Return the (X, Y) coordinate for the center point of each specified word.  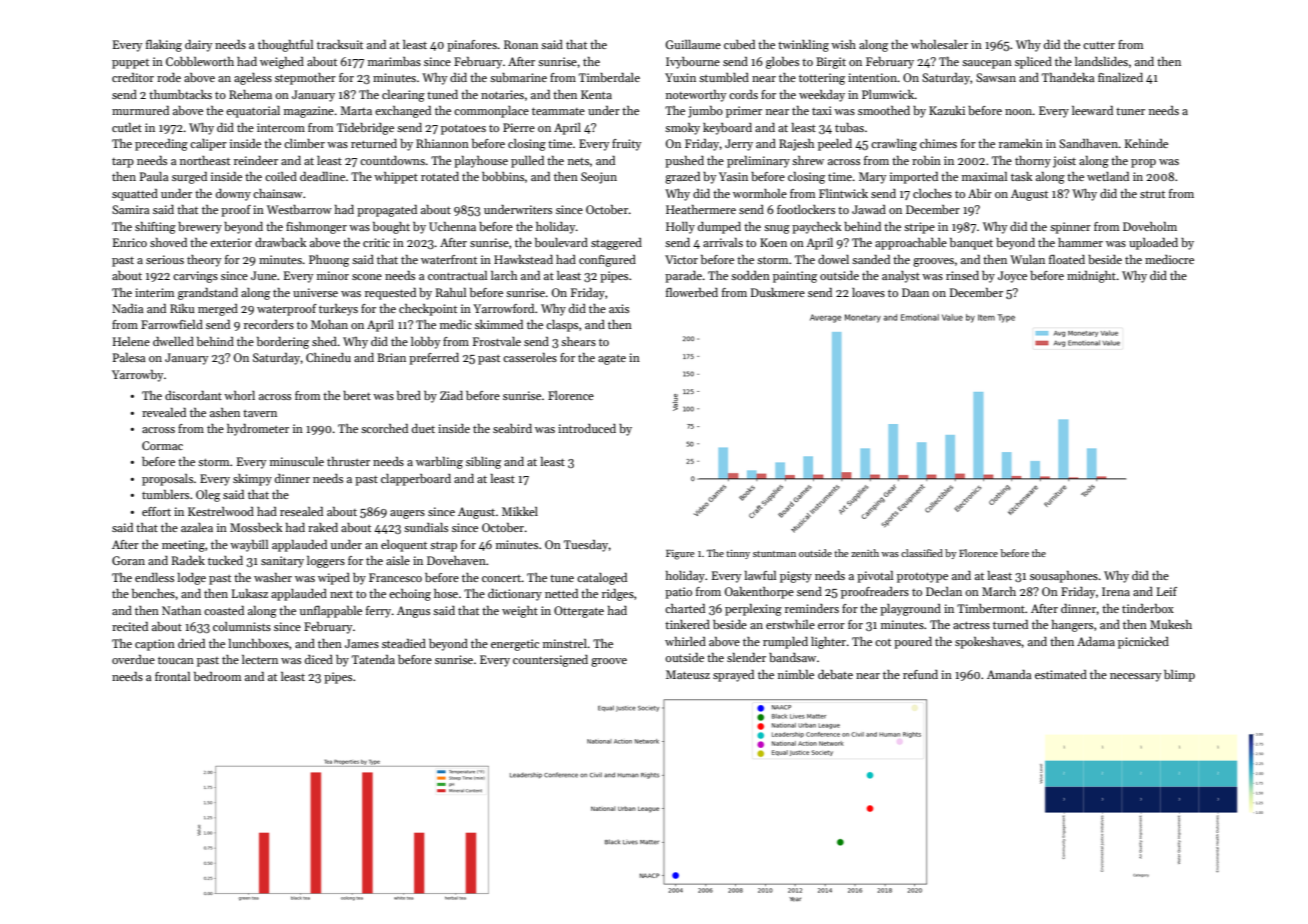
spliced (1033, 63)
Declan (944, 591)
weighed (282, 63)
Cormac (162, 445)
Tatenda (373, 659)
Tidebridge (365, 129)
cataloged (602, 579)
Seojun (599, 178)
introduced (587, 428)
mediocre (1169, 259)
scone (367, 277)
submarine (518, 77)
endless (154, 577)
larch (504, 275)
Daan (915, 292)
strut (1152, 194)
